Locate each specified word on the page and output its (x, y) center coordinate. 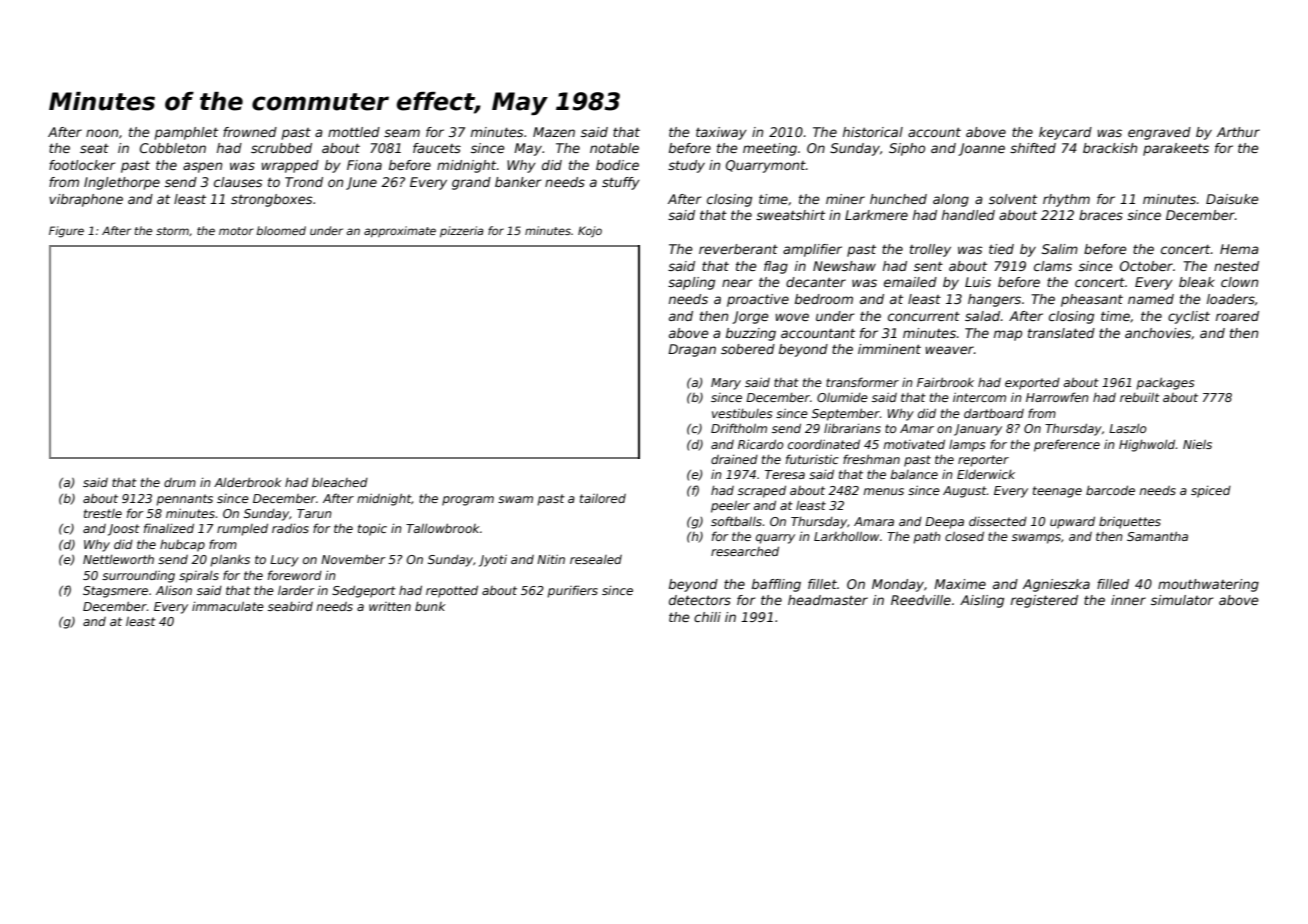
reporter (983, 461)
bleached (340, 482)
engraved (1159, 133)
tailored (603, 498)
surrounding (138, 576)
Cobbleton (173, 148)
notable (614, 148)
